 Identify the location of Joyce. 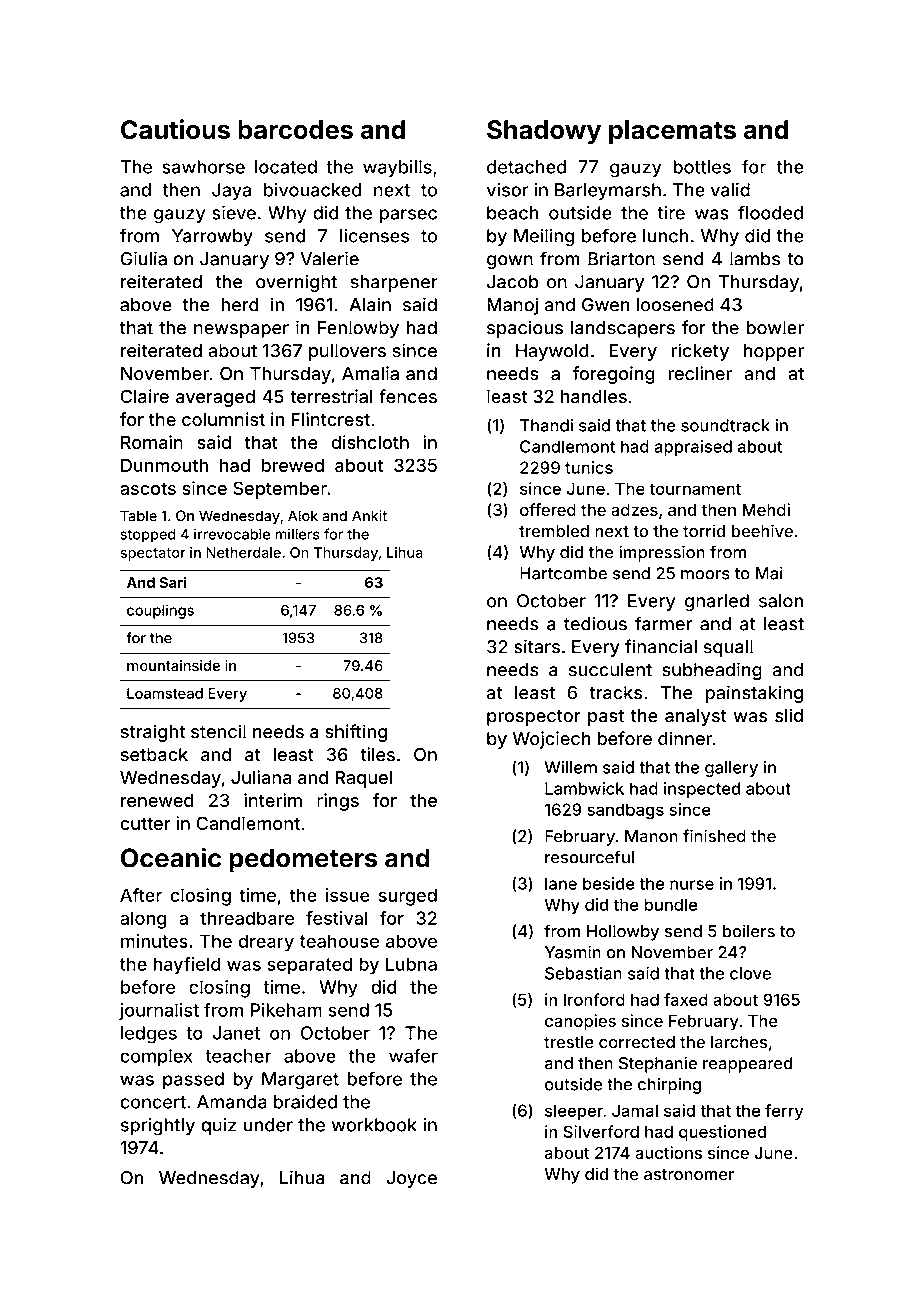
(411, 1179).
